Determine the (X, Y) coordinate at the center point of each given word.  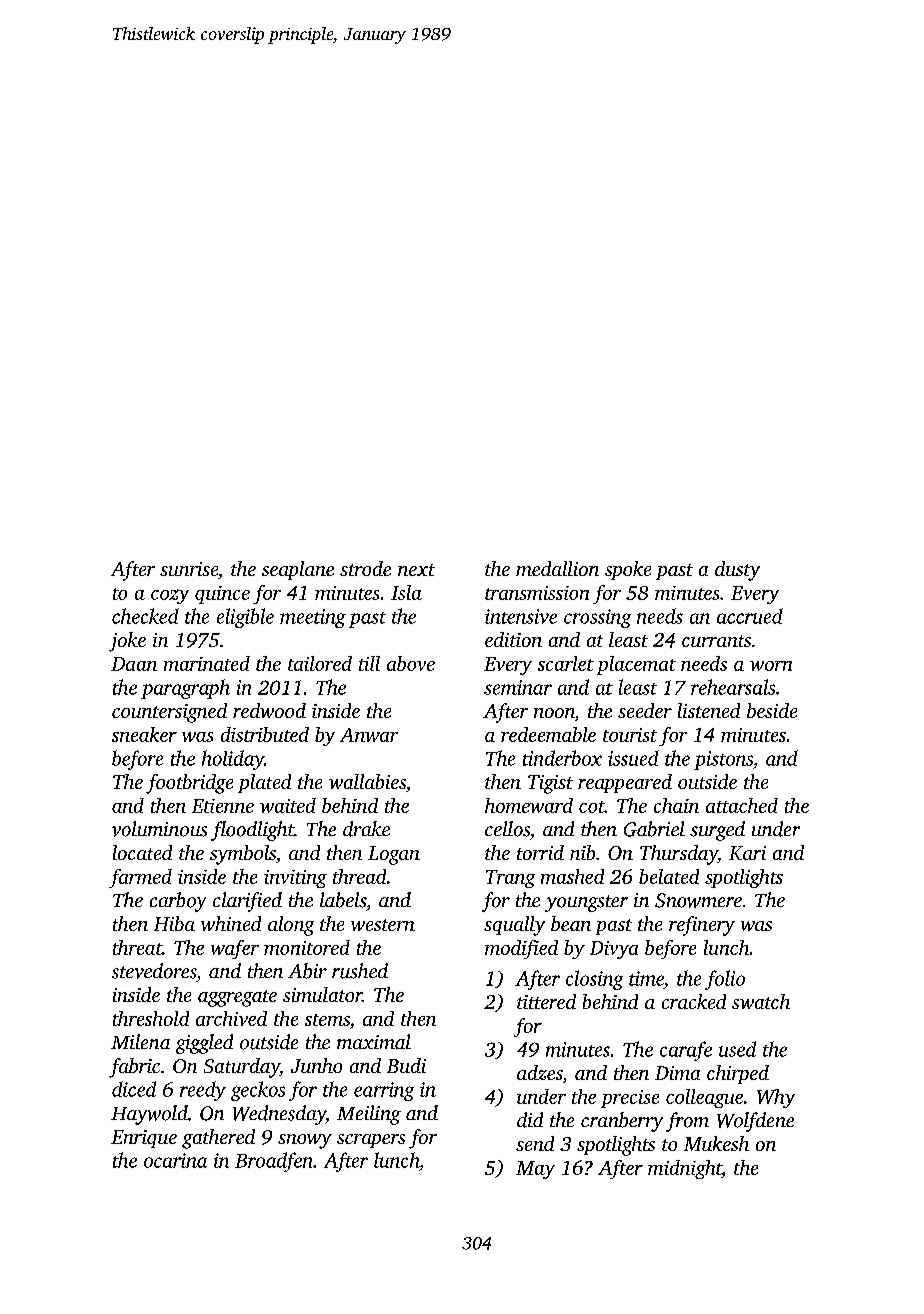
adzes (539, 1072)
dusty (737, 571)
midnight (685, 1169)
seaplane (298, 570)
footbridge (189, 784)
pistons (723, 760)
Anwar (369, 735)
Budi (406, 1065)
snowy (305, 1141)
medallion (557, 568)
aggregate (237, 998)
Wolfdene (755, 1122)
